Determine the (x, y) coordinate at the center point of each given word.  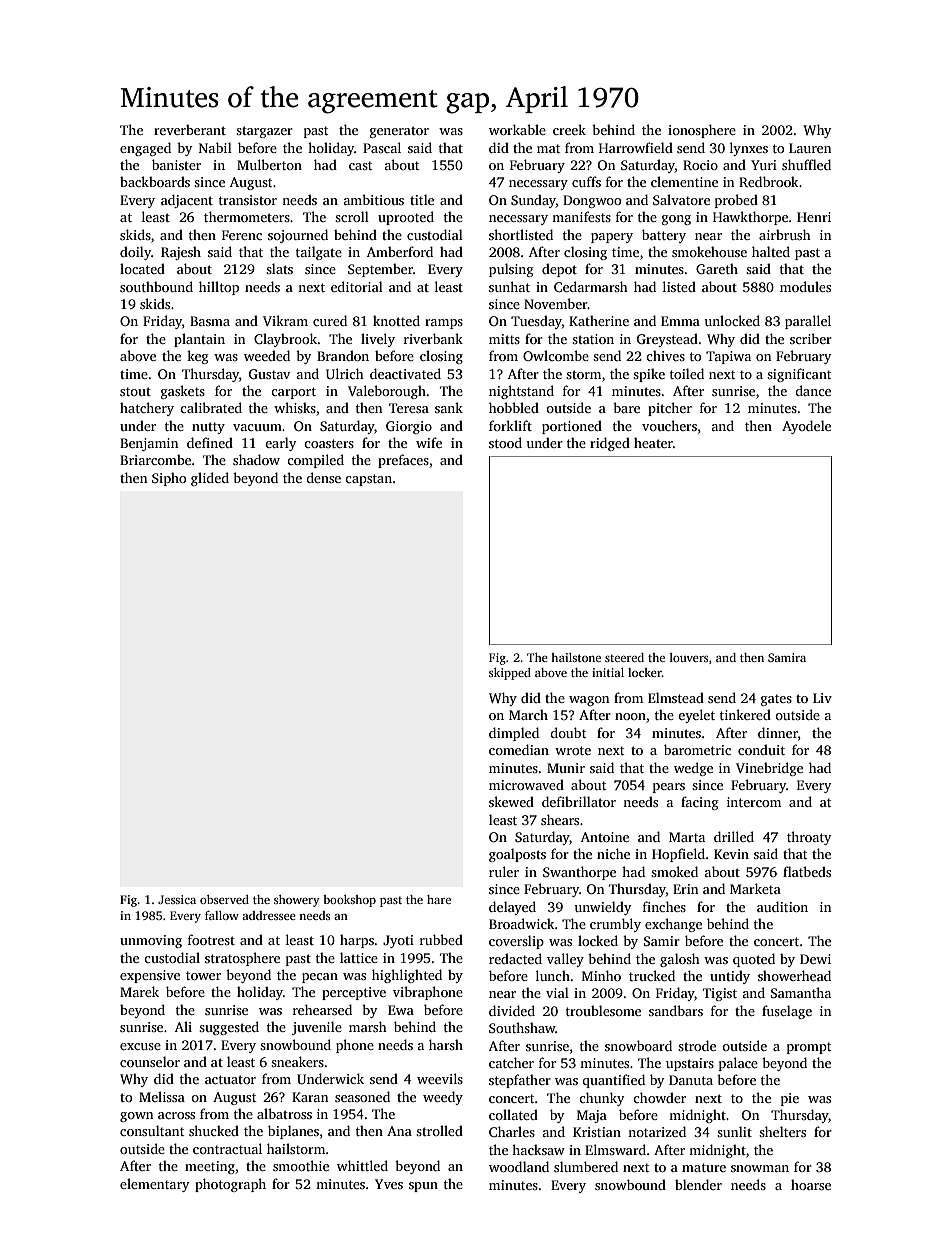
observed (224, 899)
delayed (512, 908)
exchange (673, 925)
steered (624, 657)
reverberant (190, 129)
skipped (510, 674)
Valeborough (387, 392)
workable (517, 129)
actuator (230, 1079)
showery (297, 901)
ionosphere (702, 131)
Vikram (285, 320)
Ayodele (806, 427)
